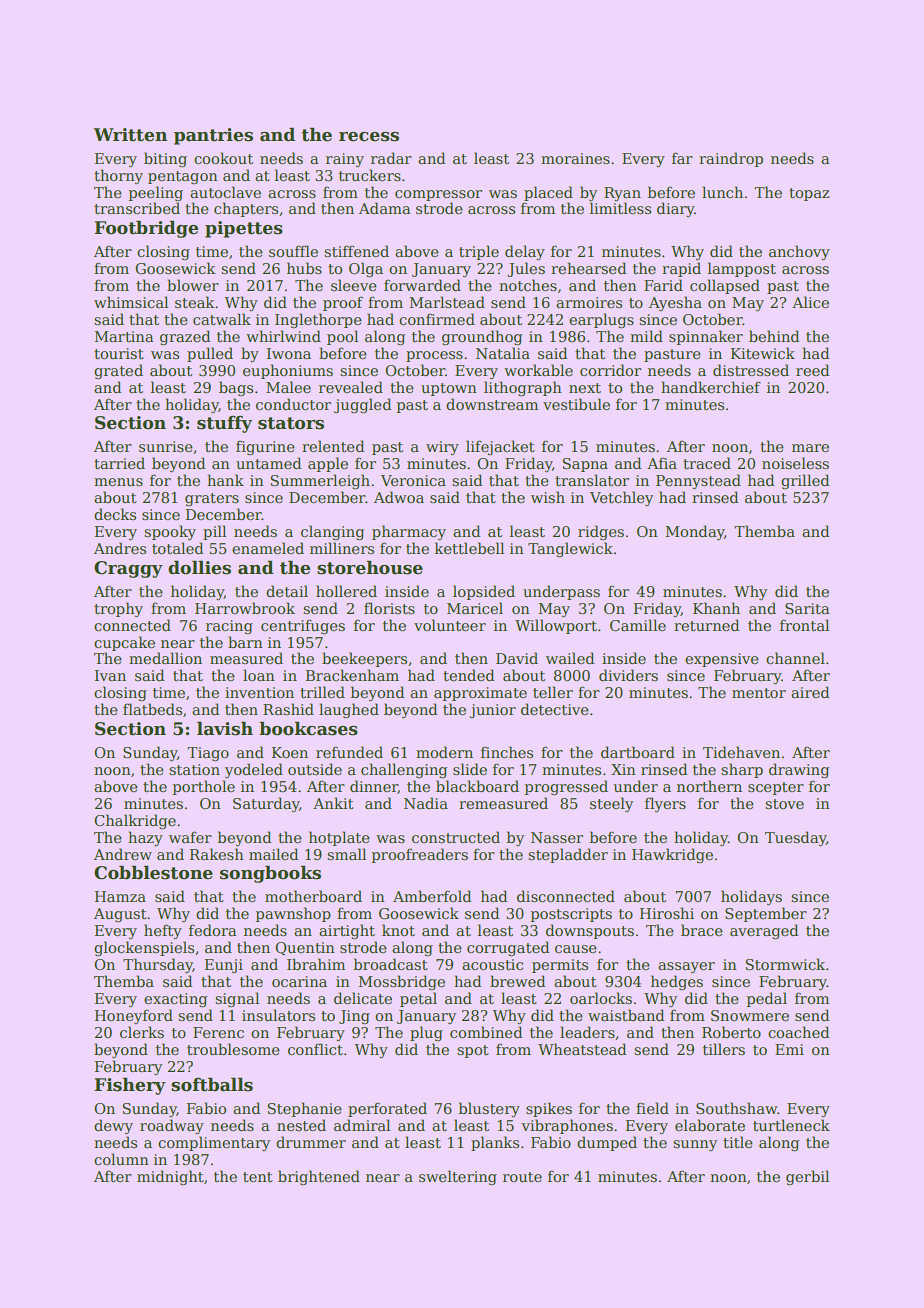  What do you see at coordinates (507, 752) in the screenshot?
I see `finches` at bounding box center [507, 752].
